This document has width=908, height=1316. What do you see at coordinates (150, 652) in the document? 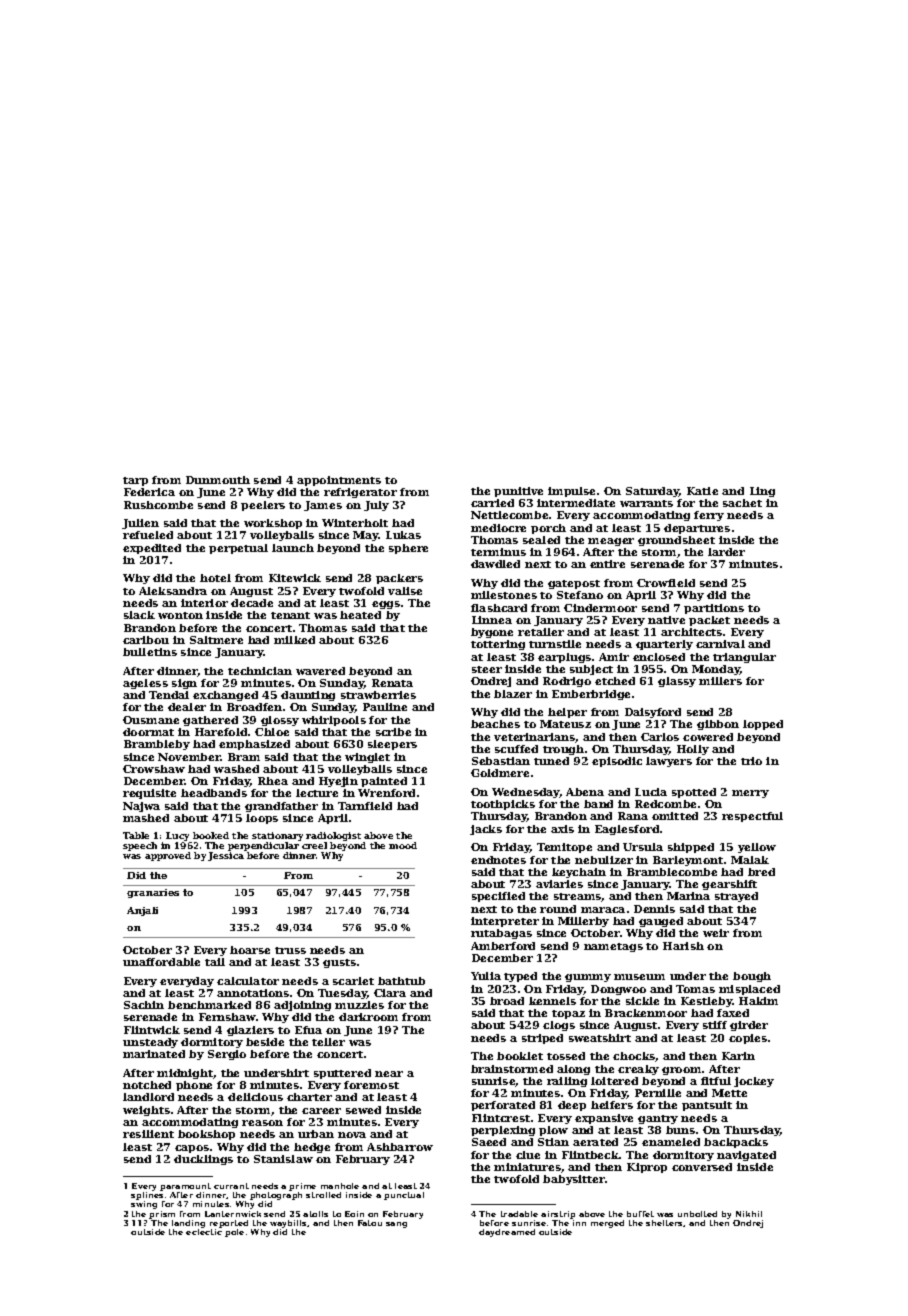
I see `bulletins` at bounding box center [150, 652].
